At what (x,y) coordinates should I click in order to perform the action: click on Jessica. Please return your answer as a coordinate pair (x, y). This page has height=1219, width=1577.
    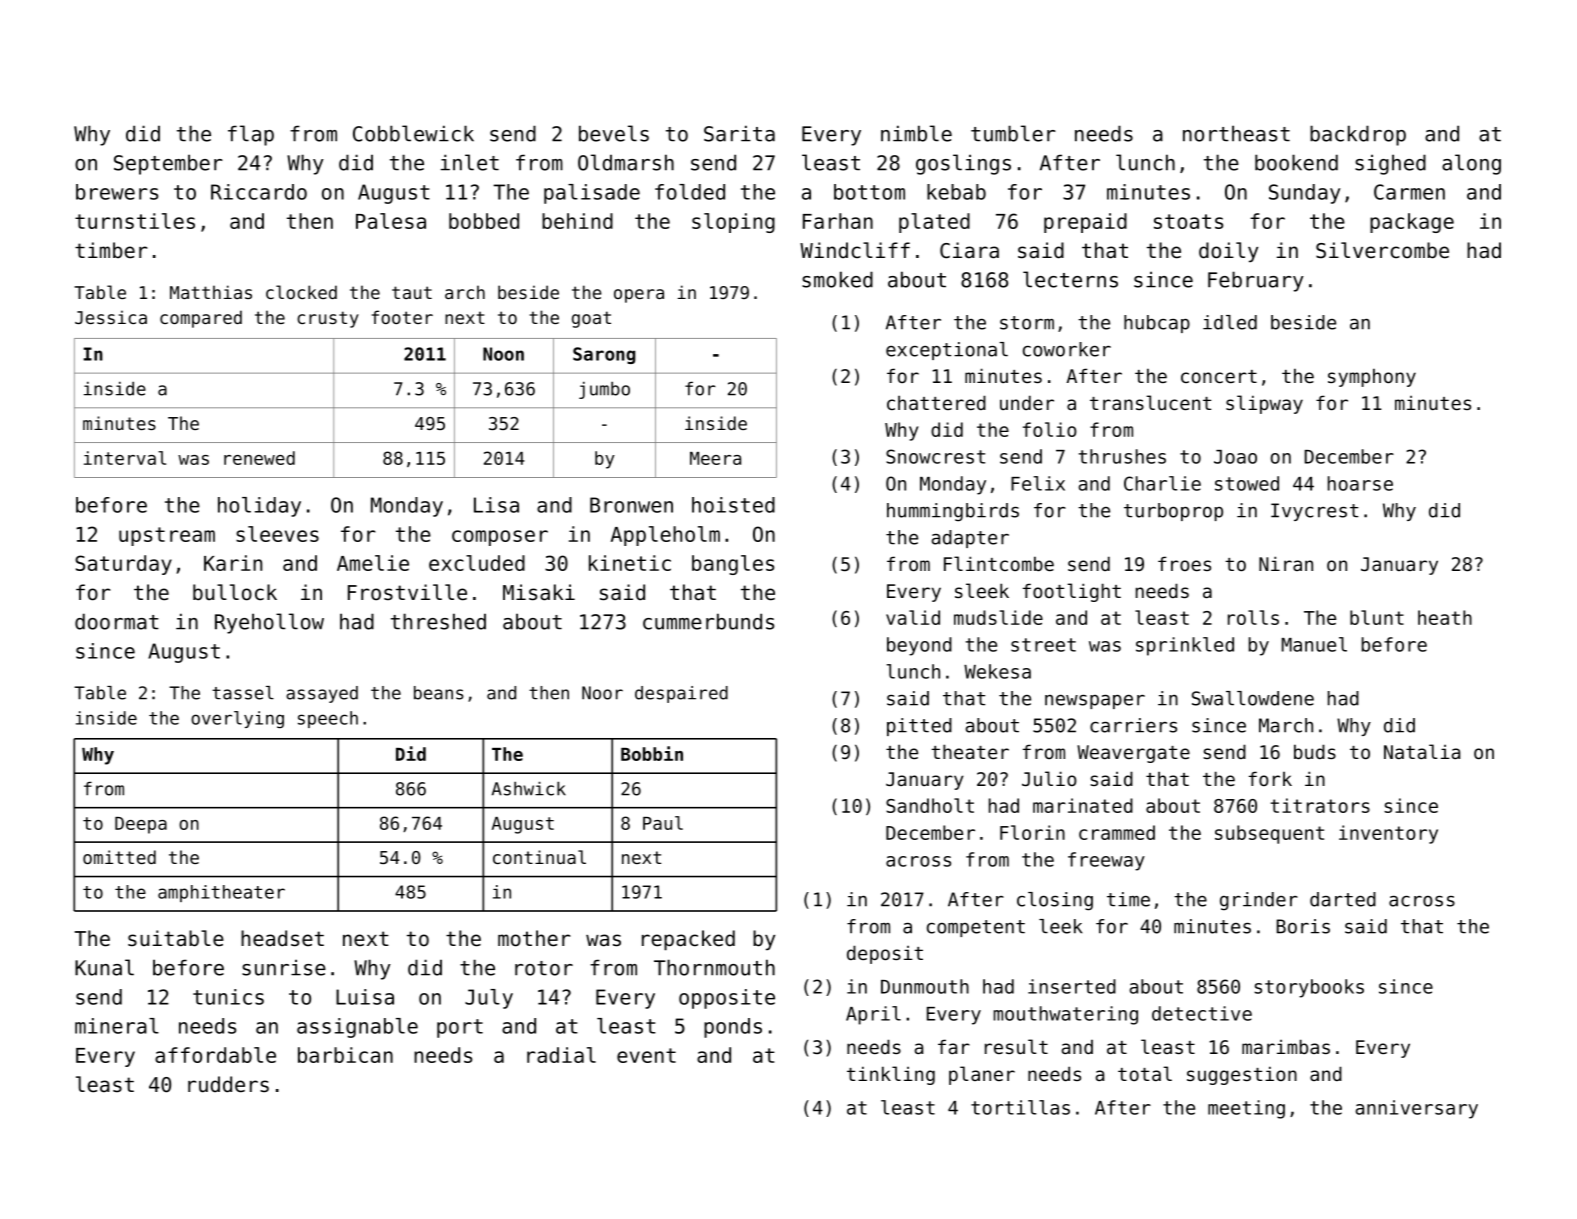
    Looking at the image, I should click on (111, 317).
